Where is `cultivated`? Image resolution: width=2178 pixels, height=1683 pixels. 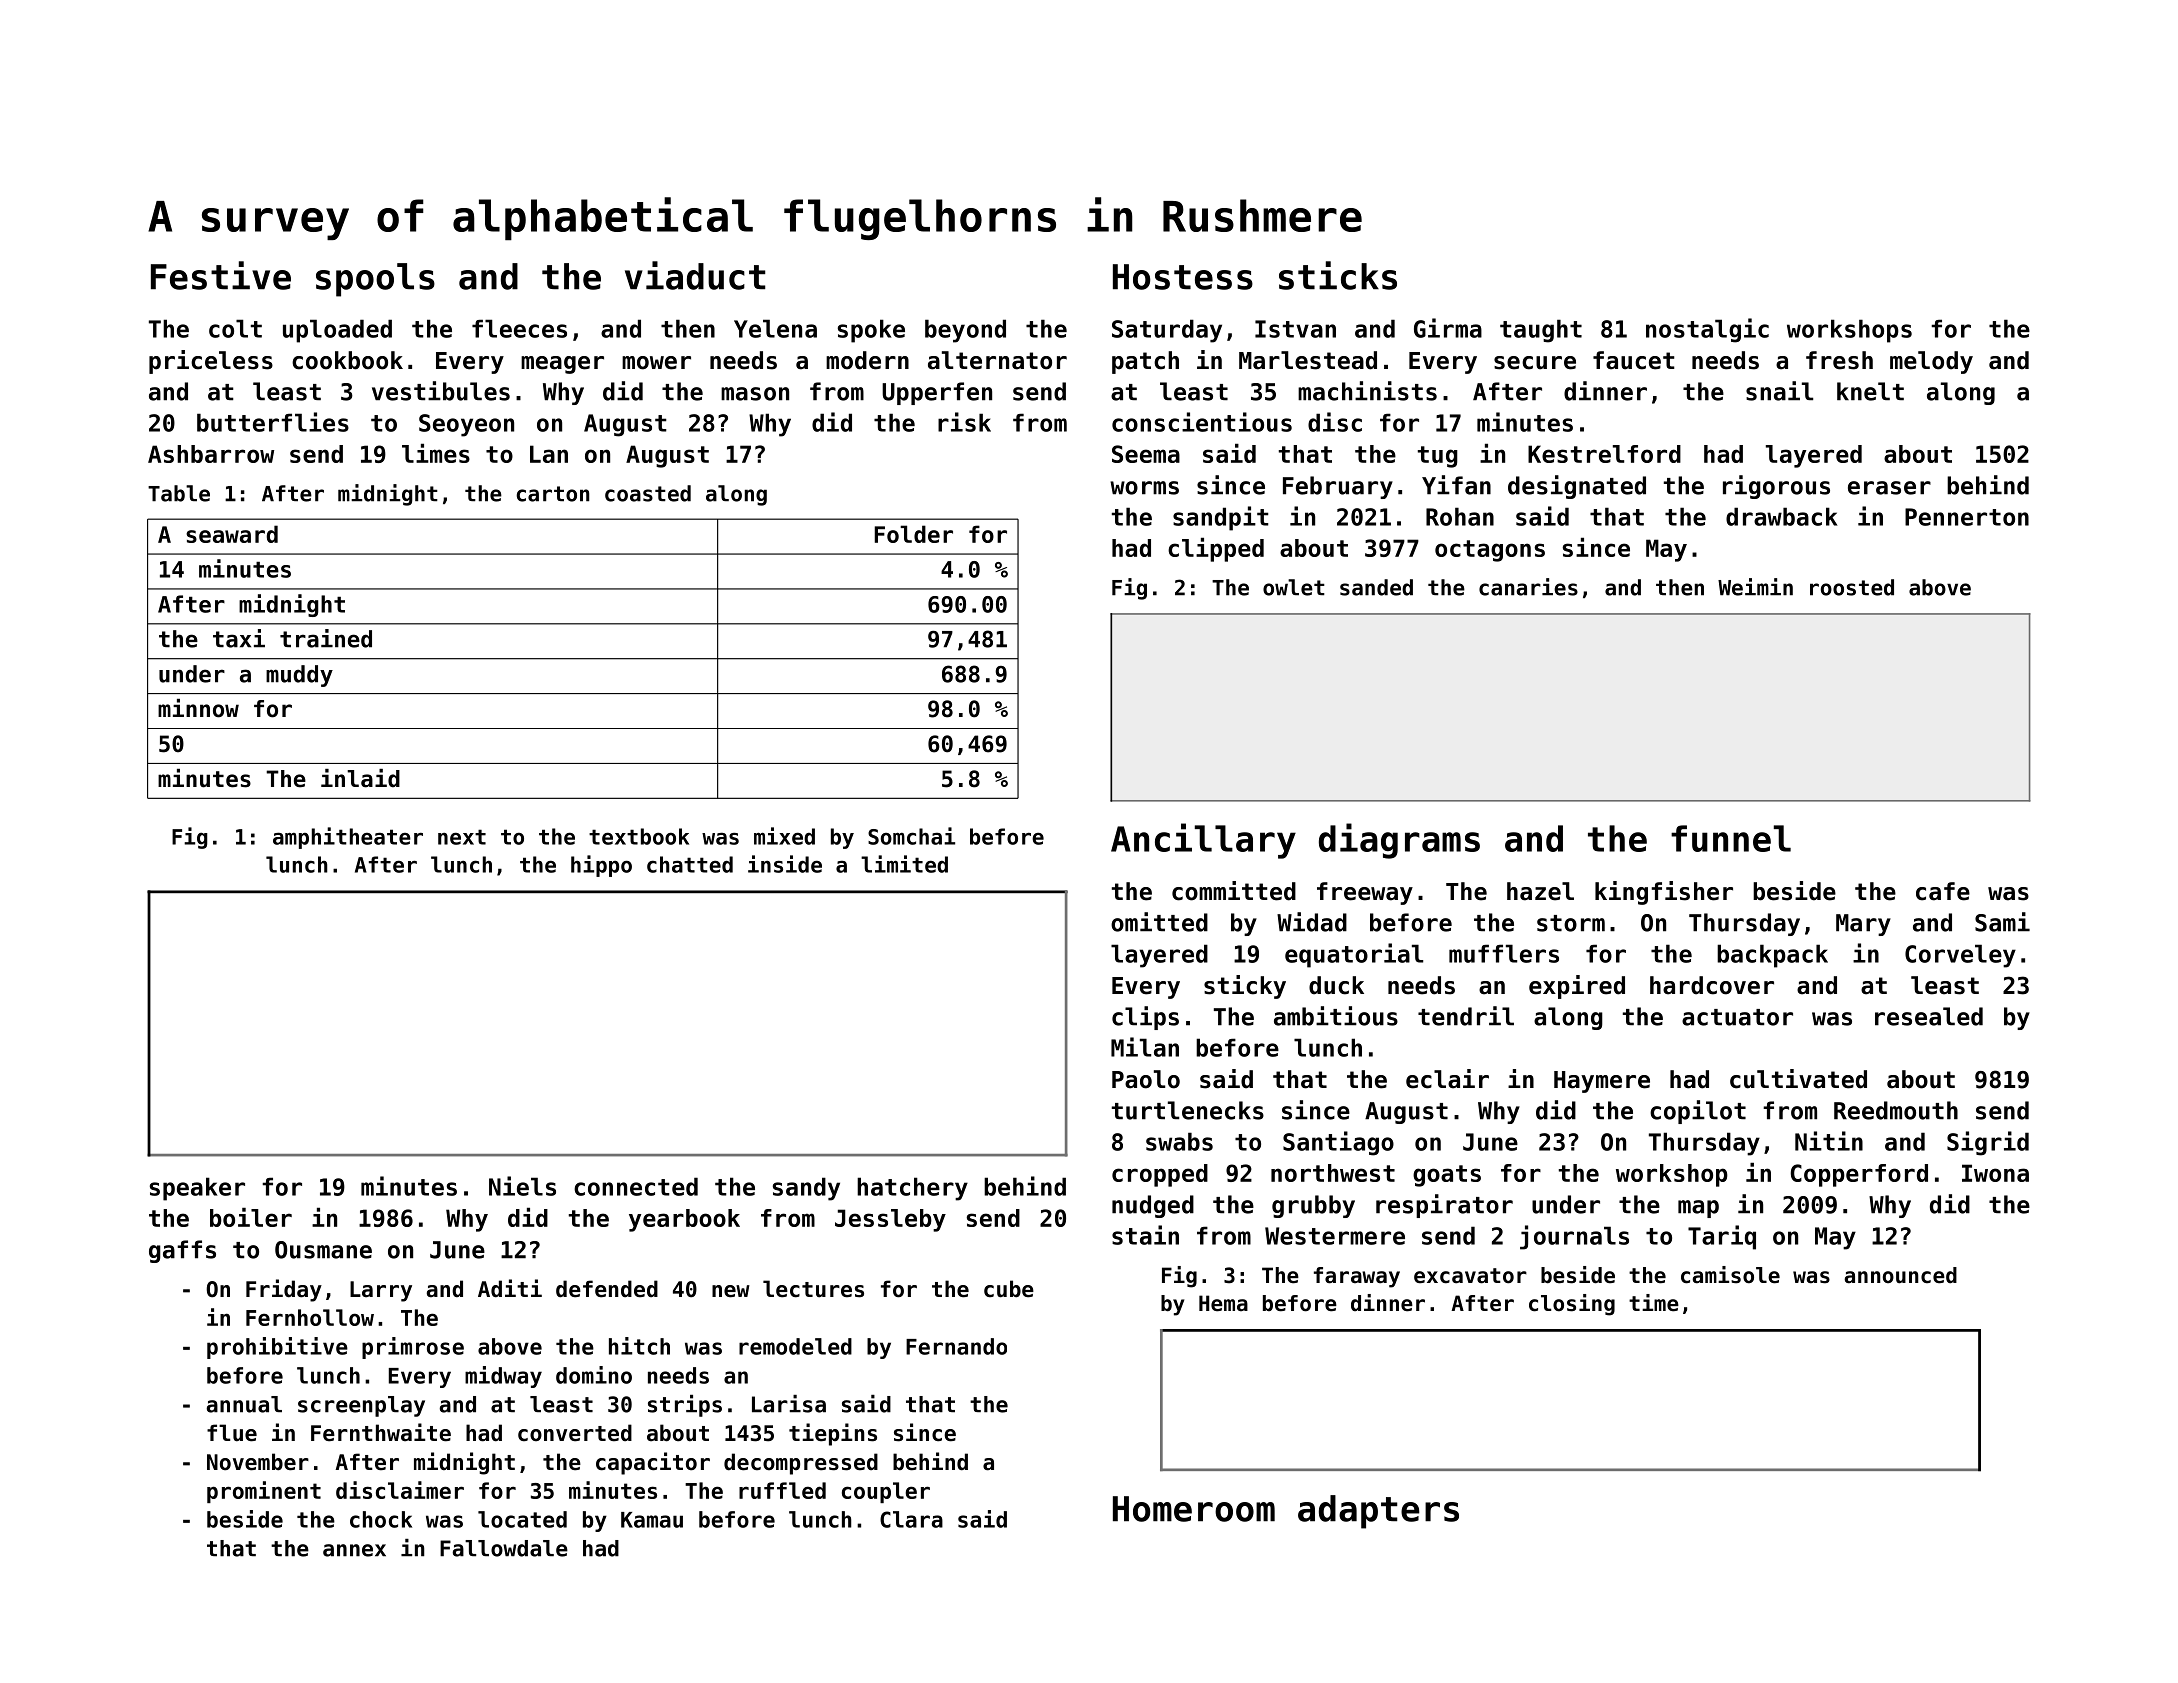 cultivated is located at coordinates (1798, 1079).
